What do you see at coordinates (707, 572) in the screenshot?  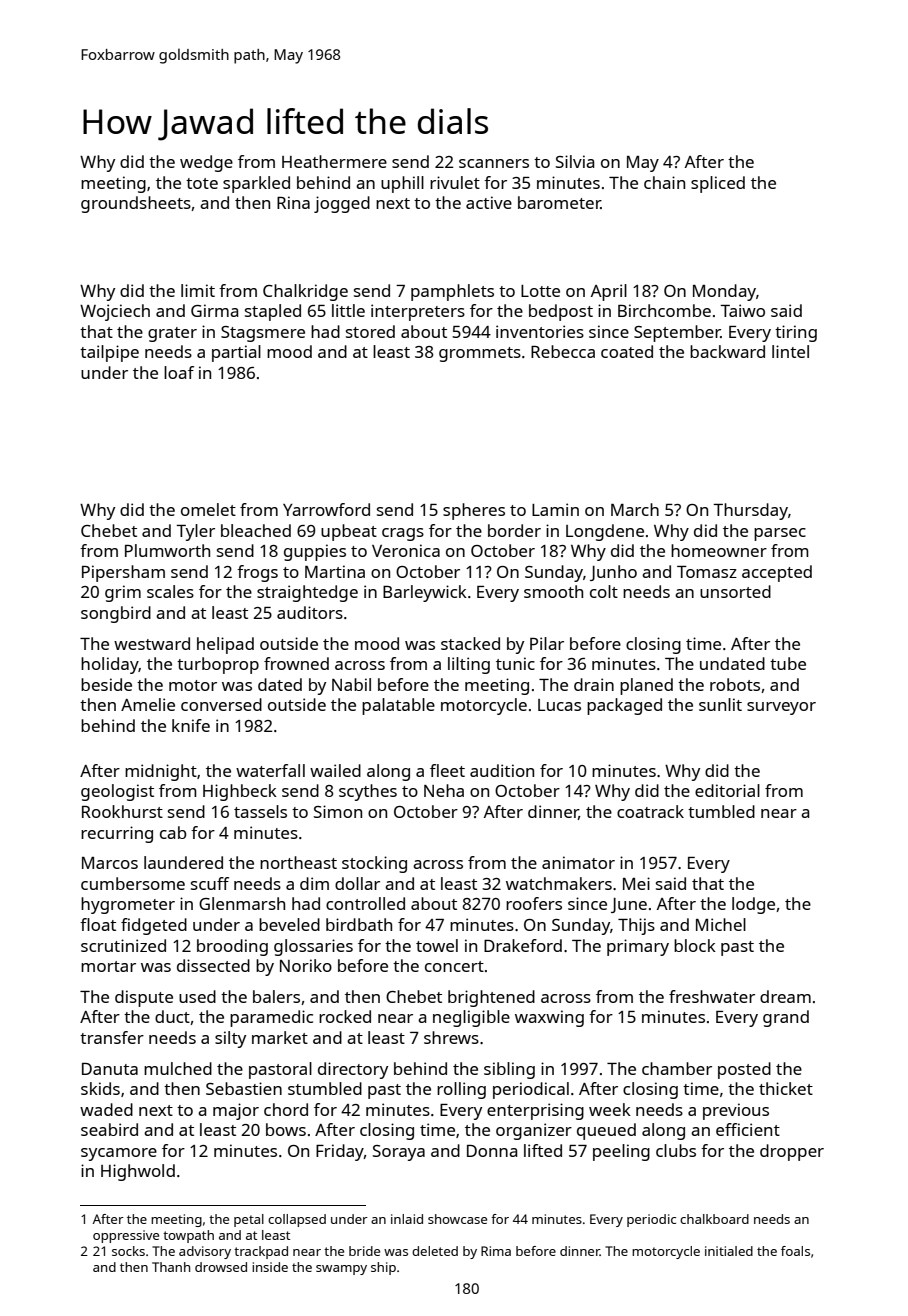 I see `Tomasz` at bounding box center [707, 572].
